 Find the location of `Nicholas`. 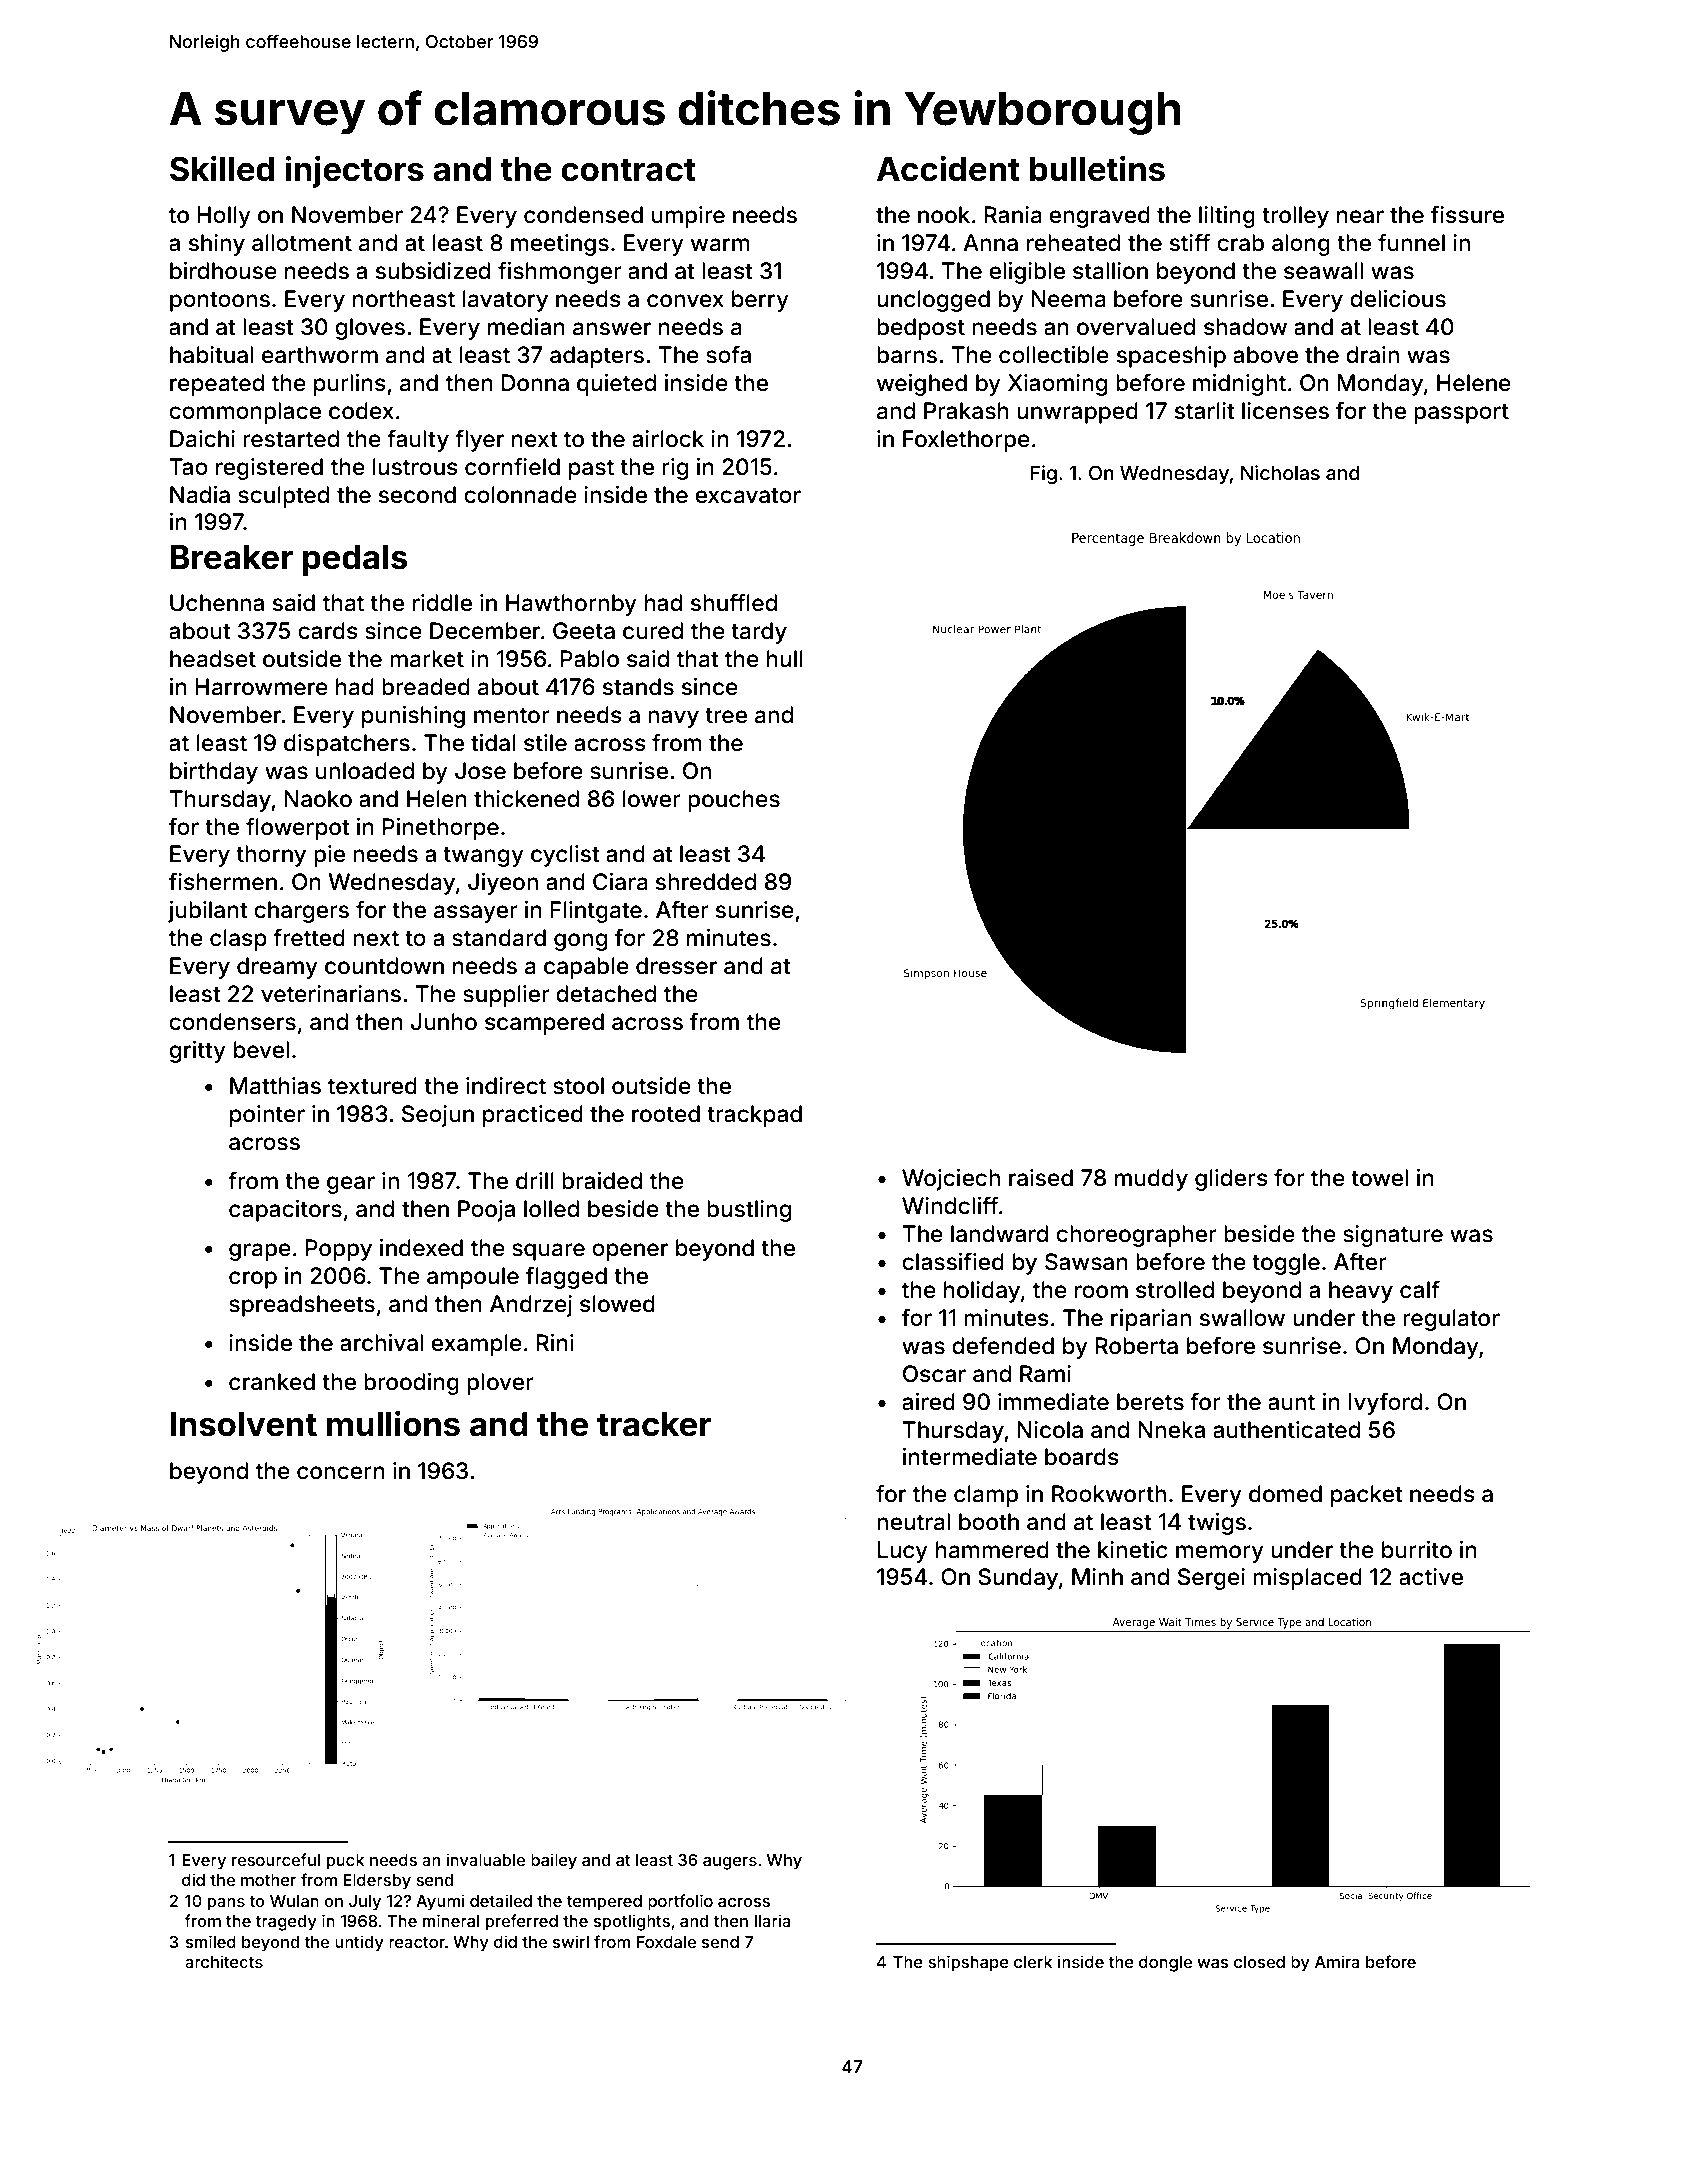

Nicholas is located at coordinates (1280, 472).
